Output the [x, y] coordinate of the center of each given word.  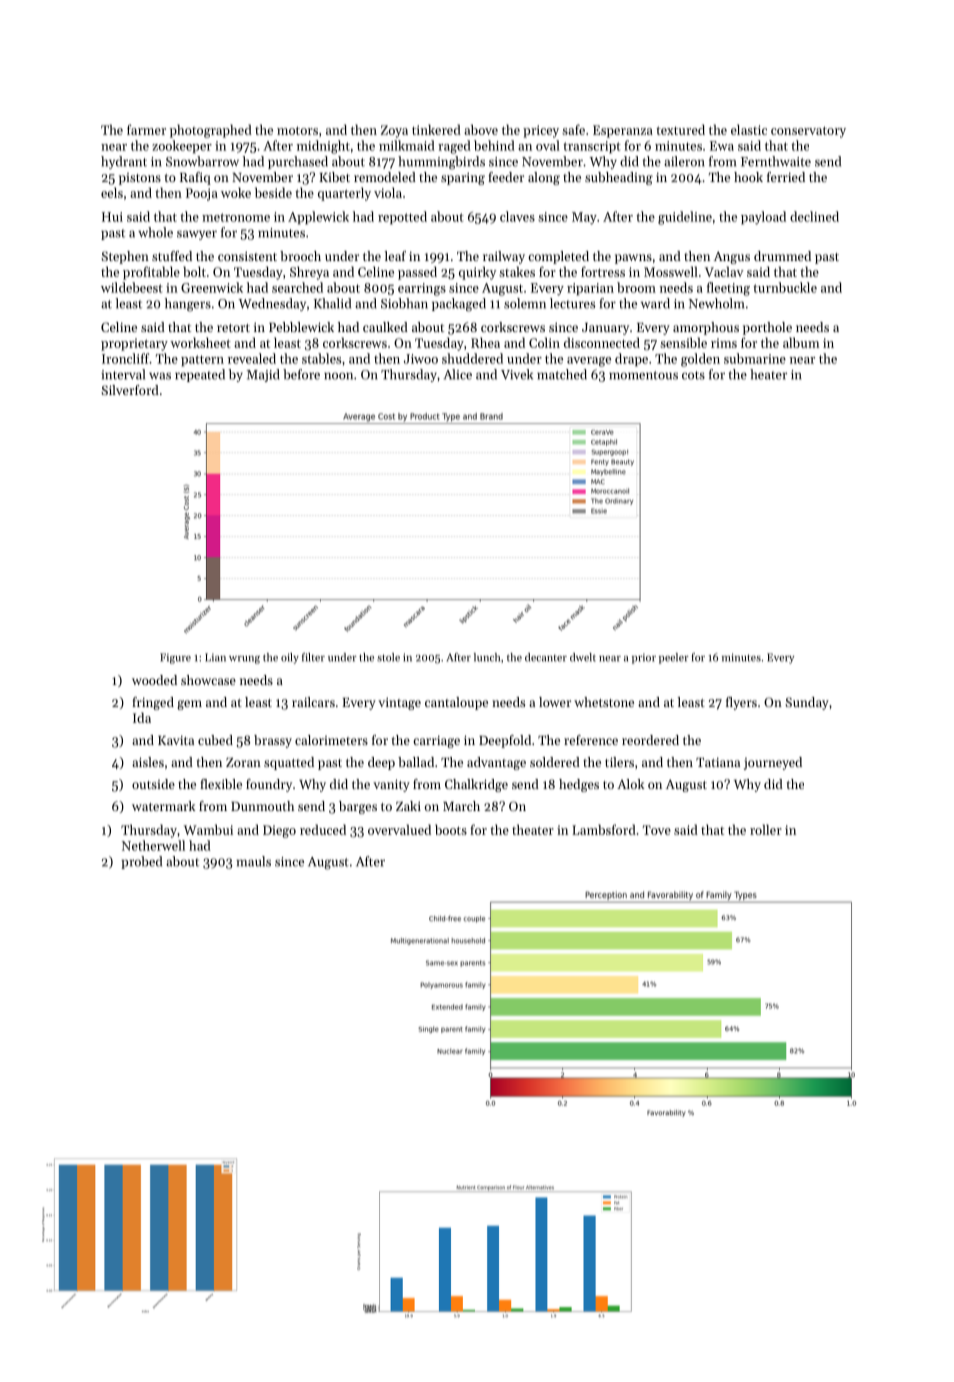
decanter [546, 657]
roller [766, 829]
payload [763, 218]
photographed [211, 131]
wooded [154, 680]
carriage [436, 741]
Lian [215, 657]
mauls [253, 861]
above [481, 129]
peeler [674, 658]
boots [451, 829]
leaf [395, 256]
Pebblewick [301, 327]
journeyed [773, 763]
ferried [786, 177]
